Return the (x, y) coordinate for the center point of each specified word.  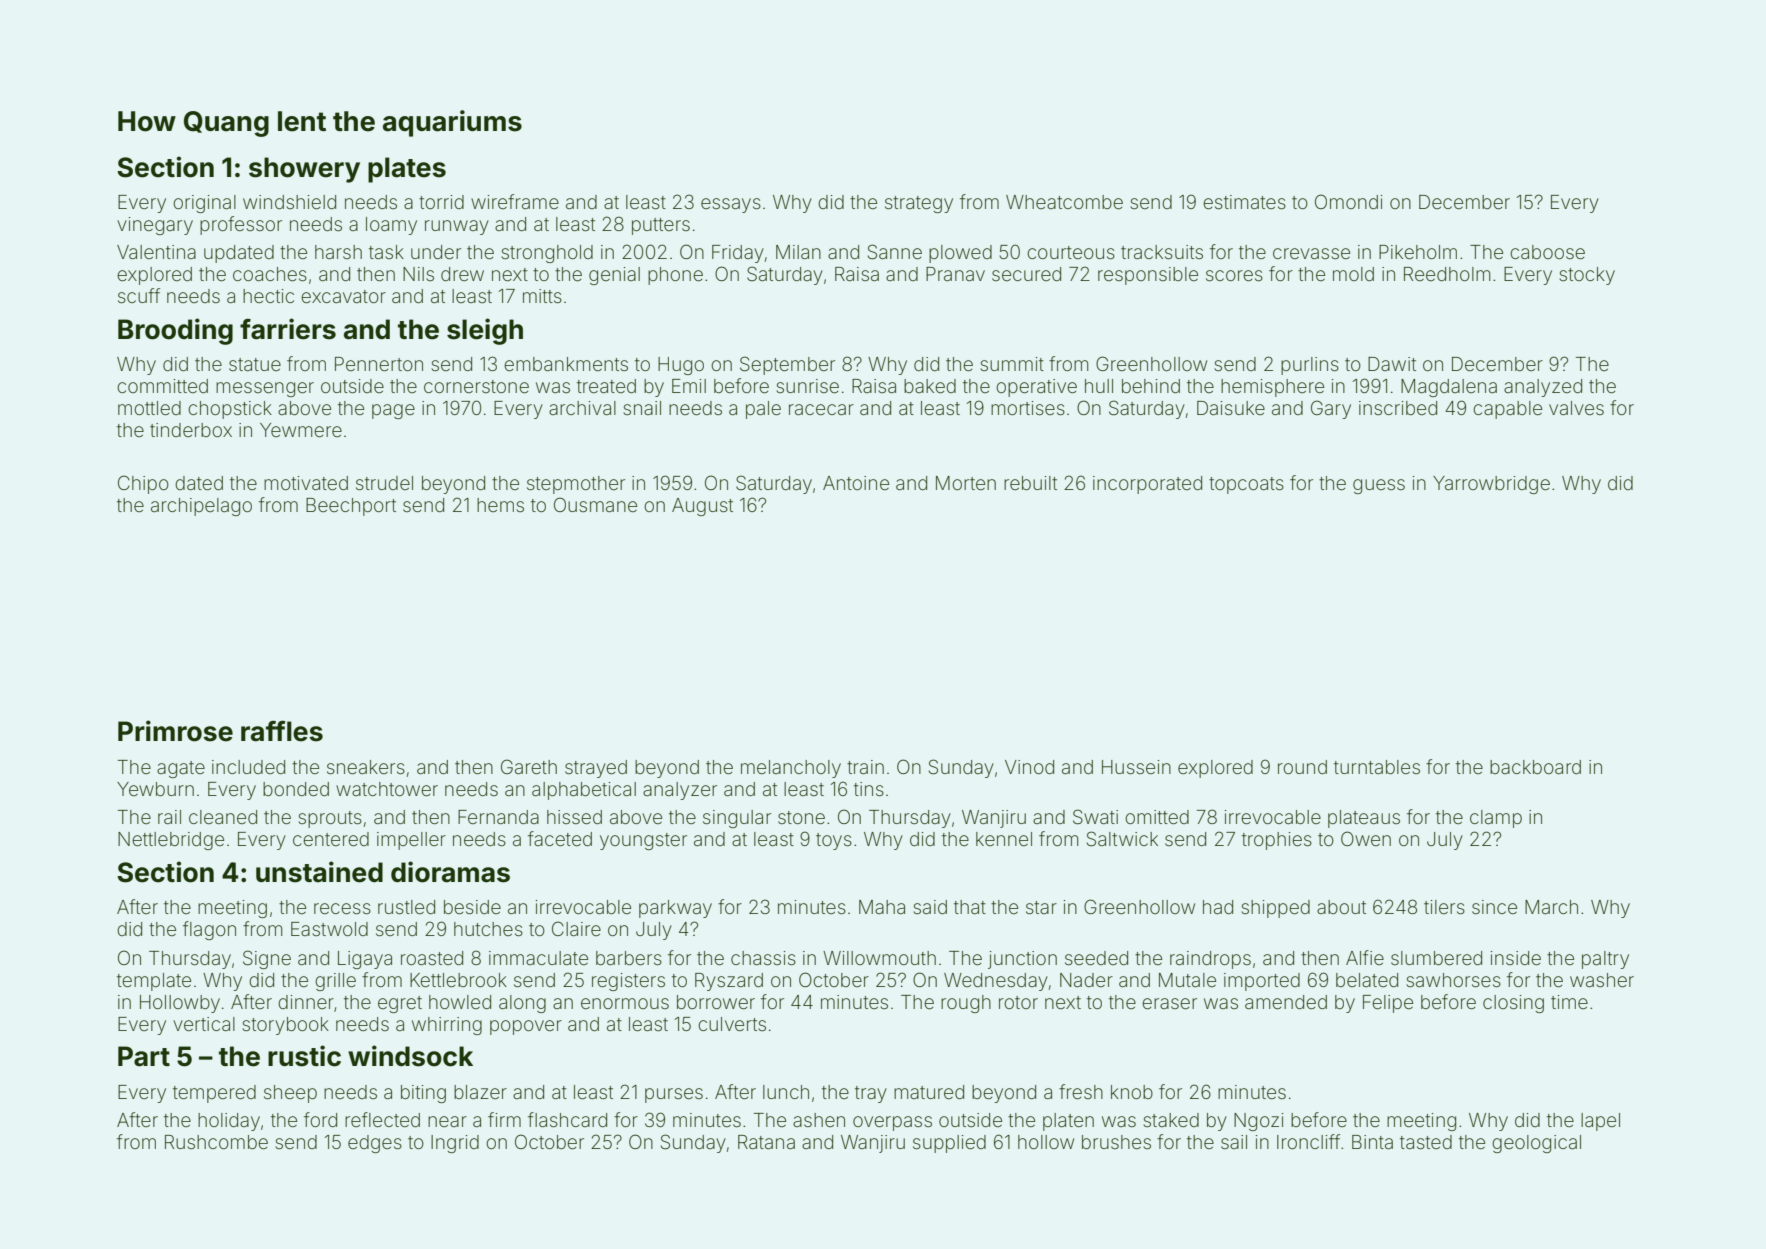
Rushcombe (216, 1142)
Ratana (766, 1142)
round (1302, 767)
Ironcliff (1308, 1141)
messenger (265, 389)
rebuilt (1030, 483)
